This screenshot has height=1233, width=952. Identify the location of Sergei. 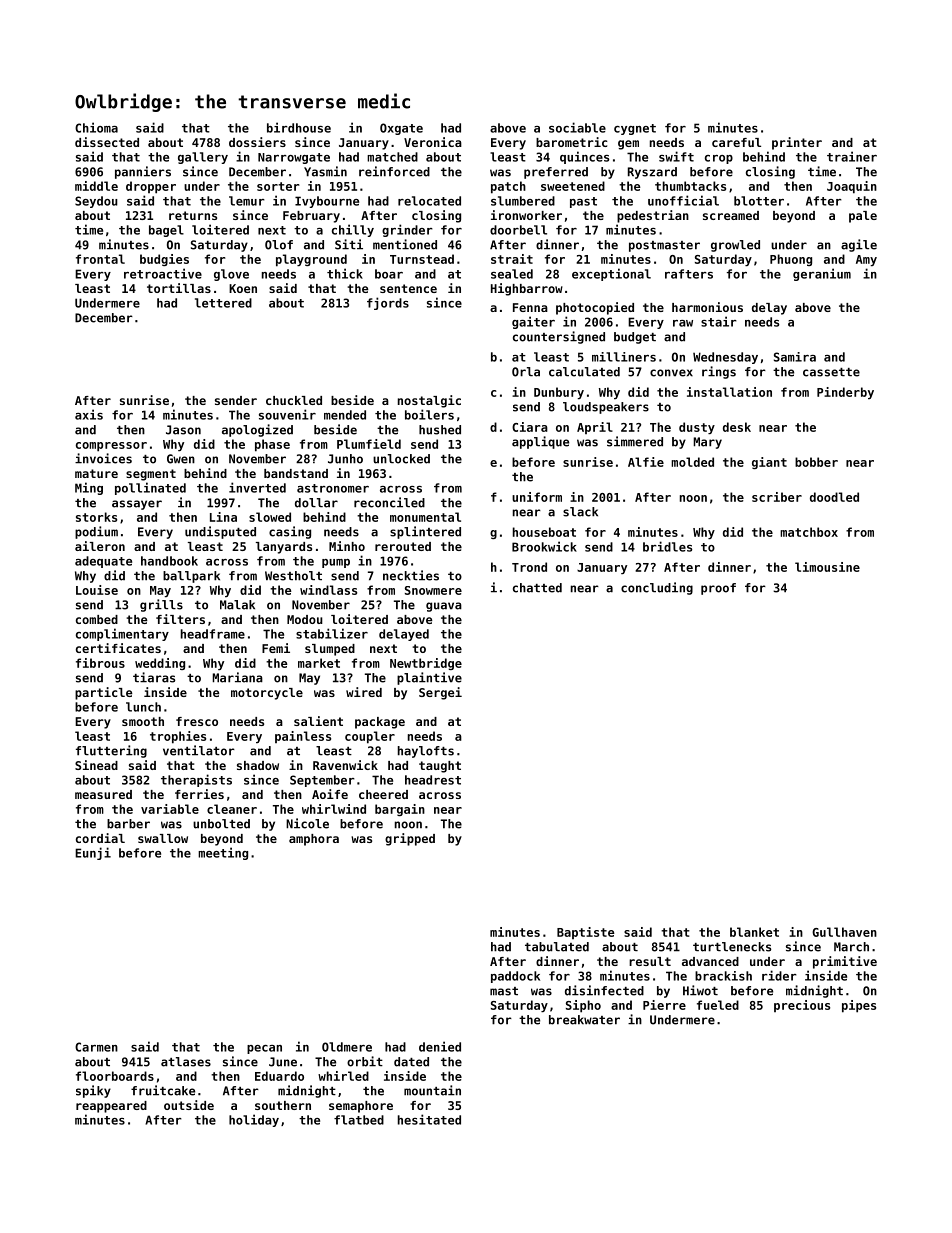
(440, 693).
